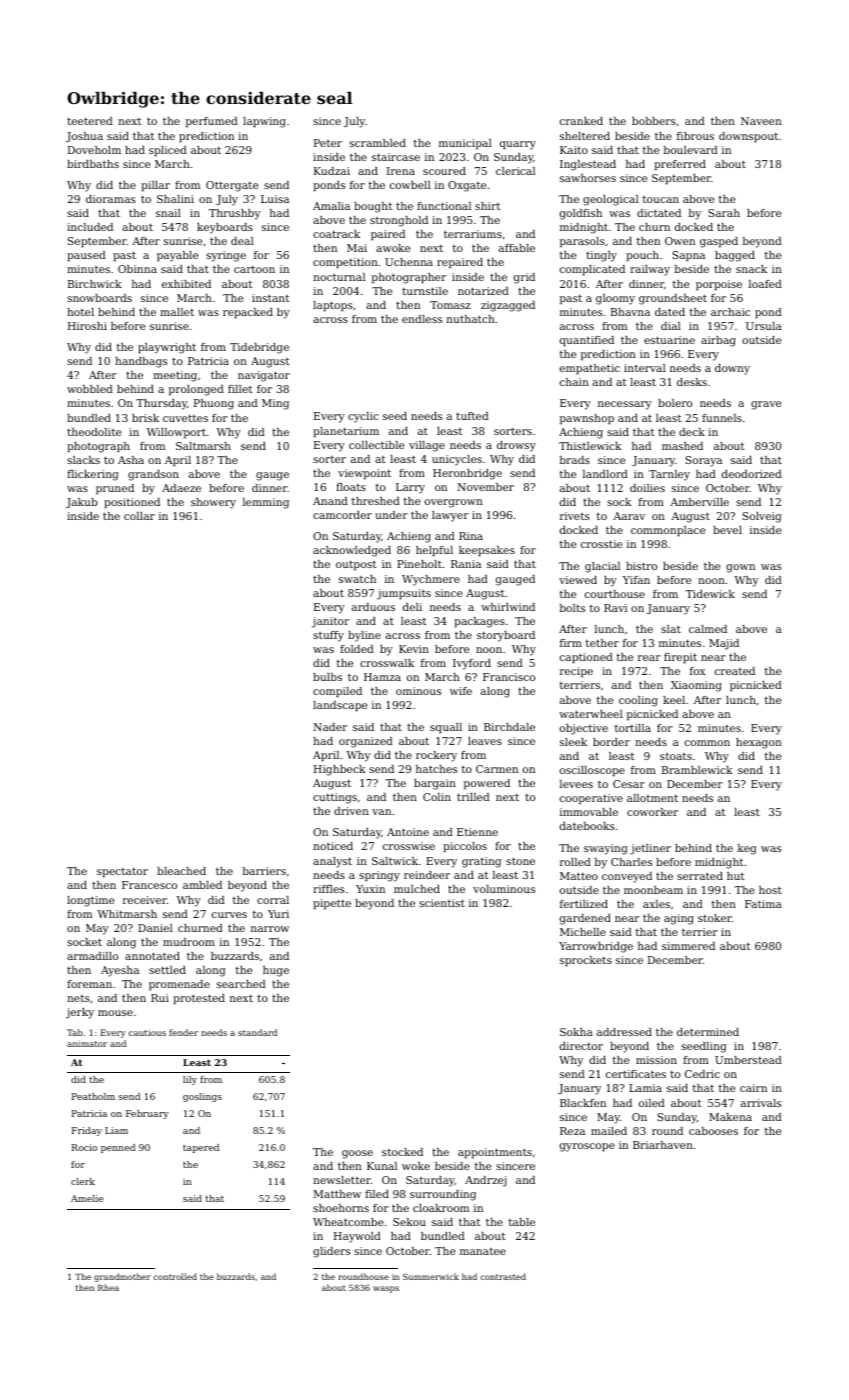  Describe the element at coordinates (122, 872) in the screenshot. I see `spectator` at that location.
